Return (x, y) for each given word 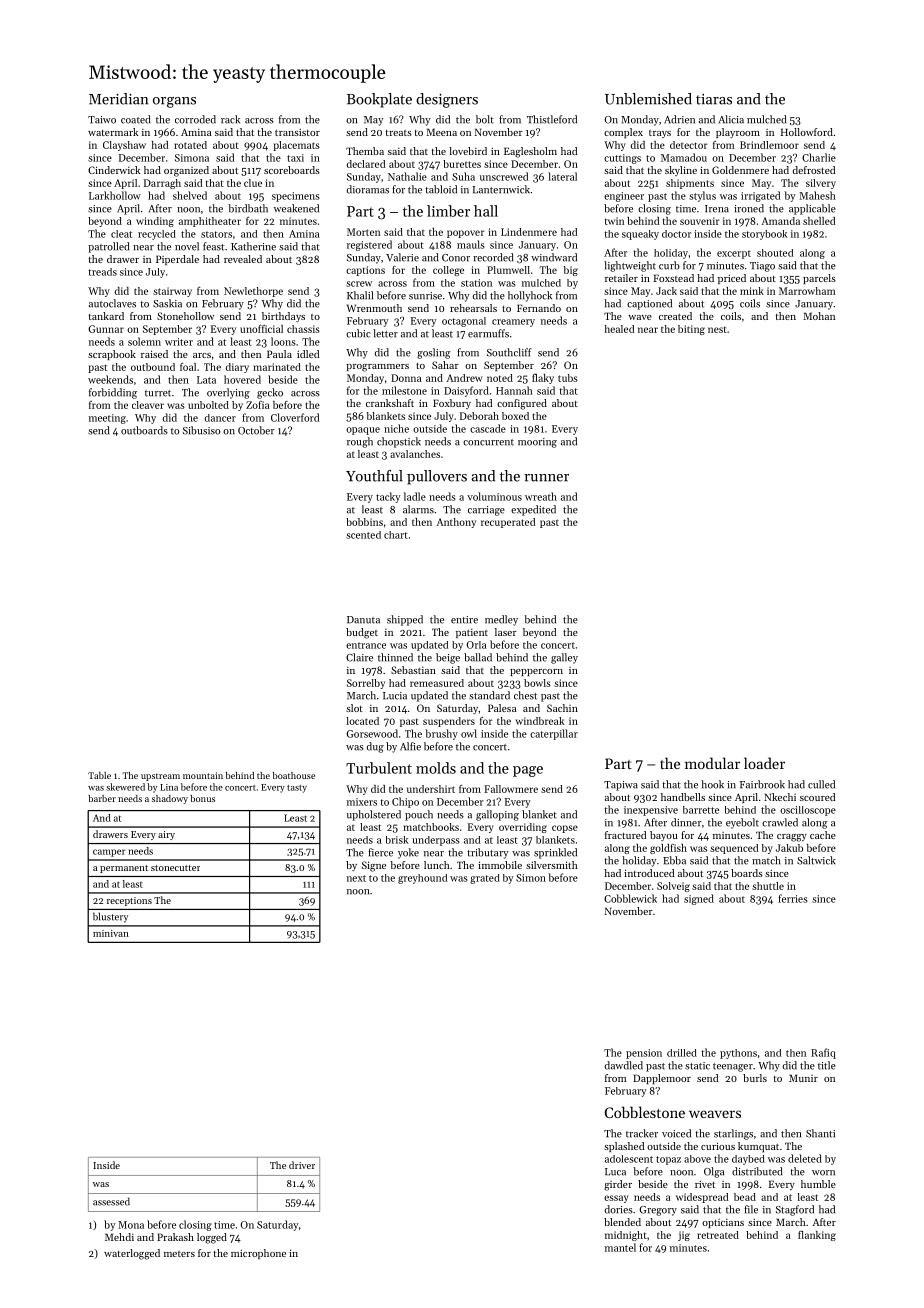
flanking (817, 1236)
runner (546, 478)
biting (691, 330)
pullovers (437, 477)
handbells (683, 797)
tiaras (714, 99)
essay (616, 1199)
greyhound (422, 879)
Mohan (819, 316)
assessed (111, 1201)
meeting (107, 419)
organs (174, 102)
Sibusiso (201, 430)
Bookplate (379, 100)
